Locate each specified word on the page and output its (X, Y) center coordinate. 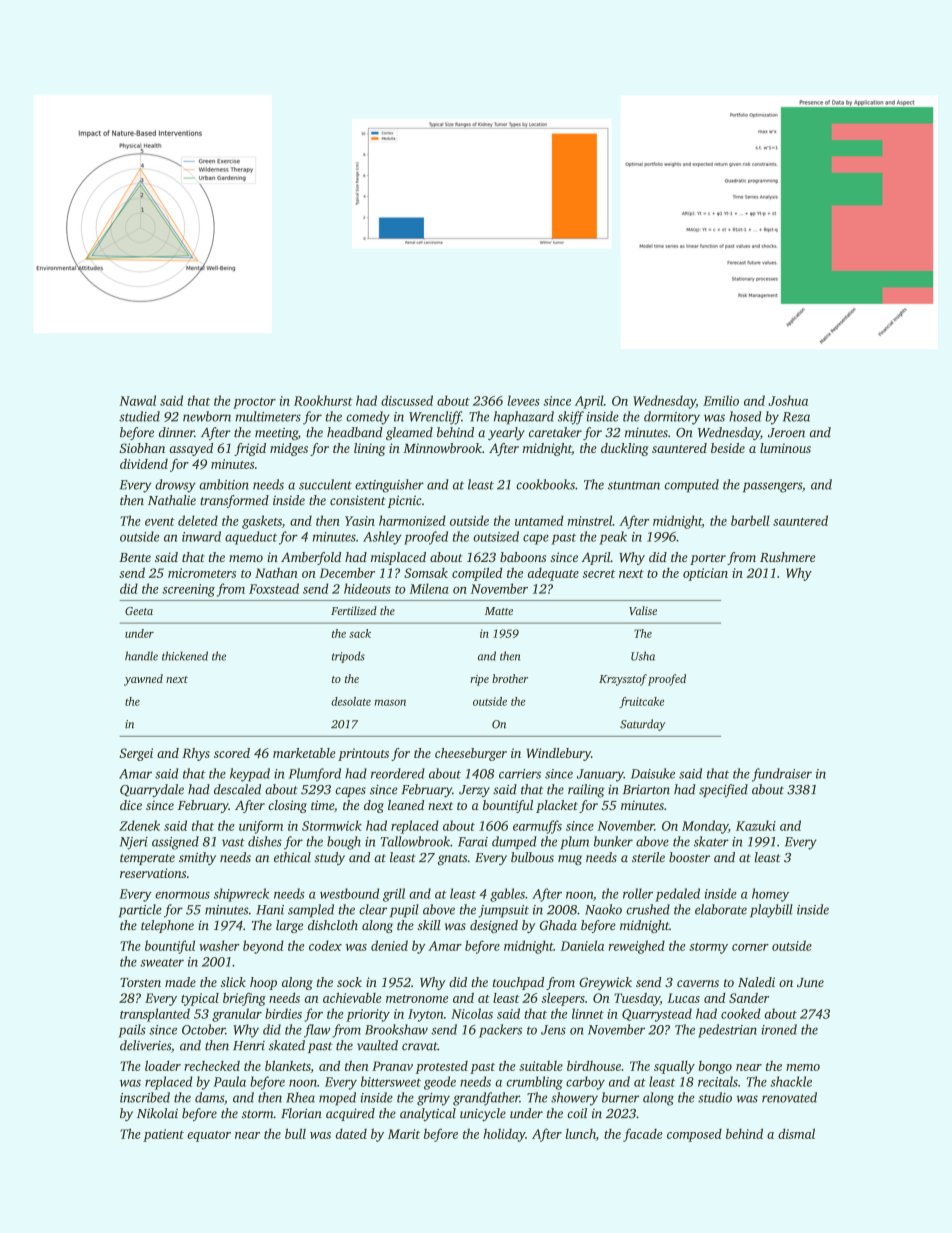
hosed (745, 416)
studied (139, 416)
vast (233, 842)
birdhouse (594, 1065)
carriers (520, 774)
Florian (301, 1113)
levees (523, 400)
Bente (135, 557)
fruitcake (641, 702)
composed (694, 1135)
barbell (750, 520)
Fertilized (354, 610)
